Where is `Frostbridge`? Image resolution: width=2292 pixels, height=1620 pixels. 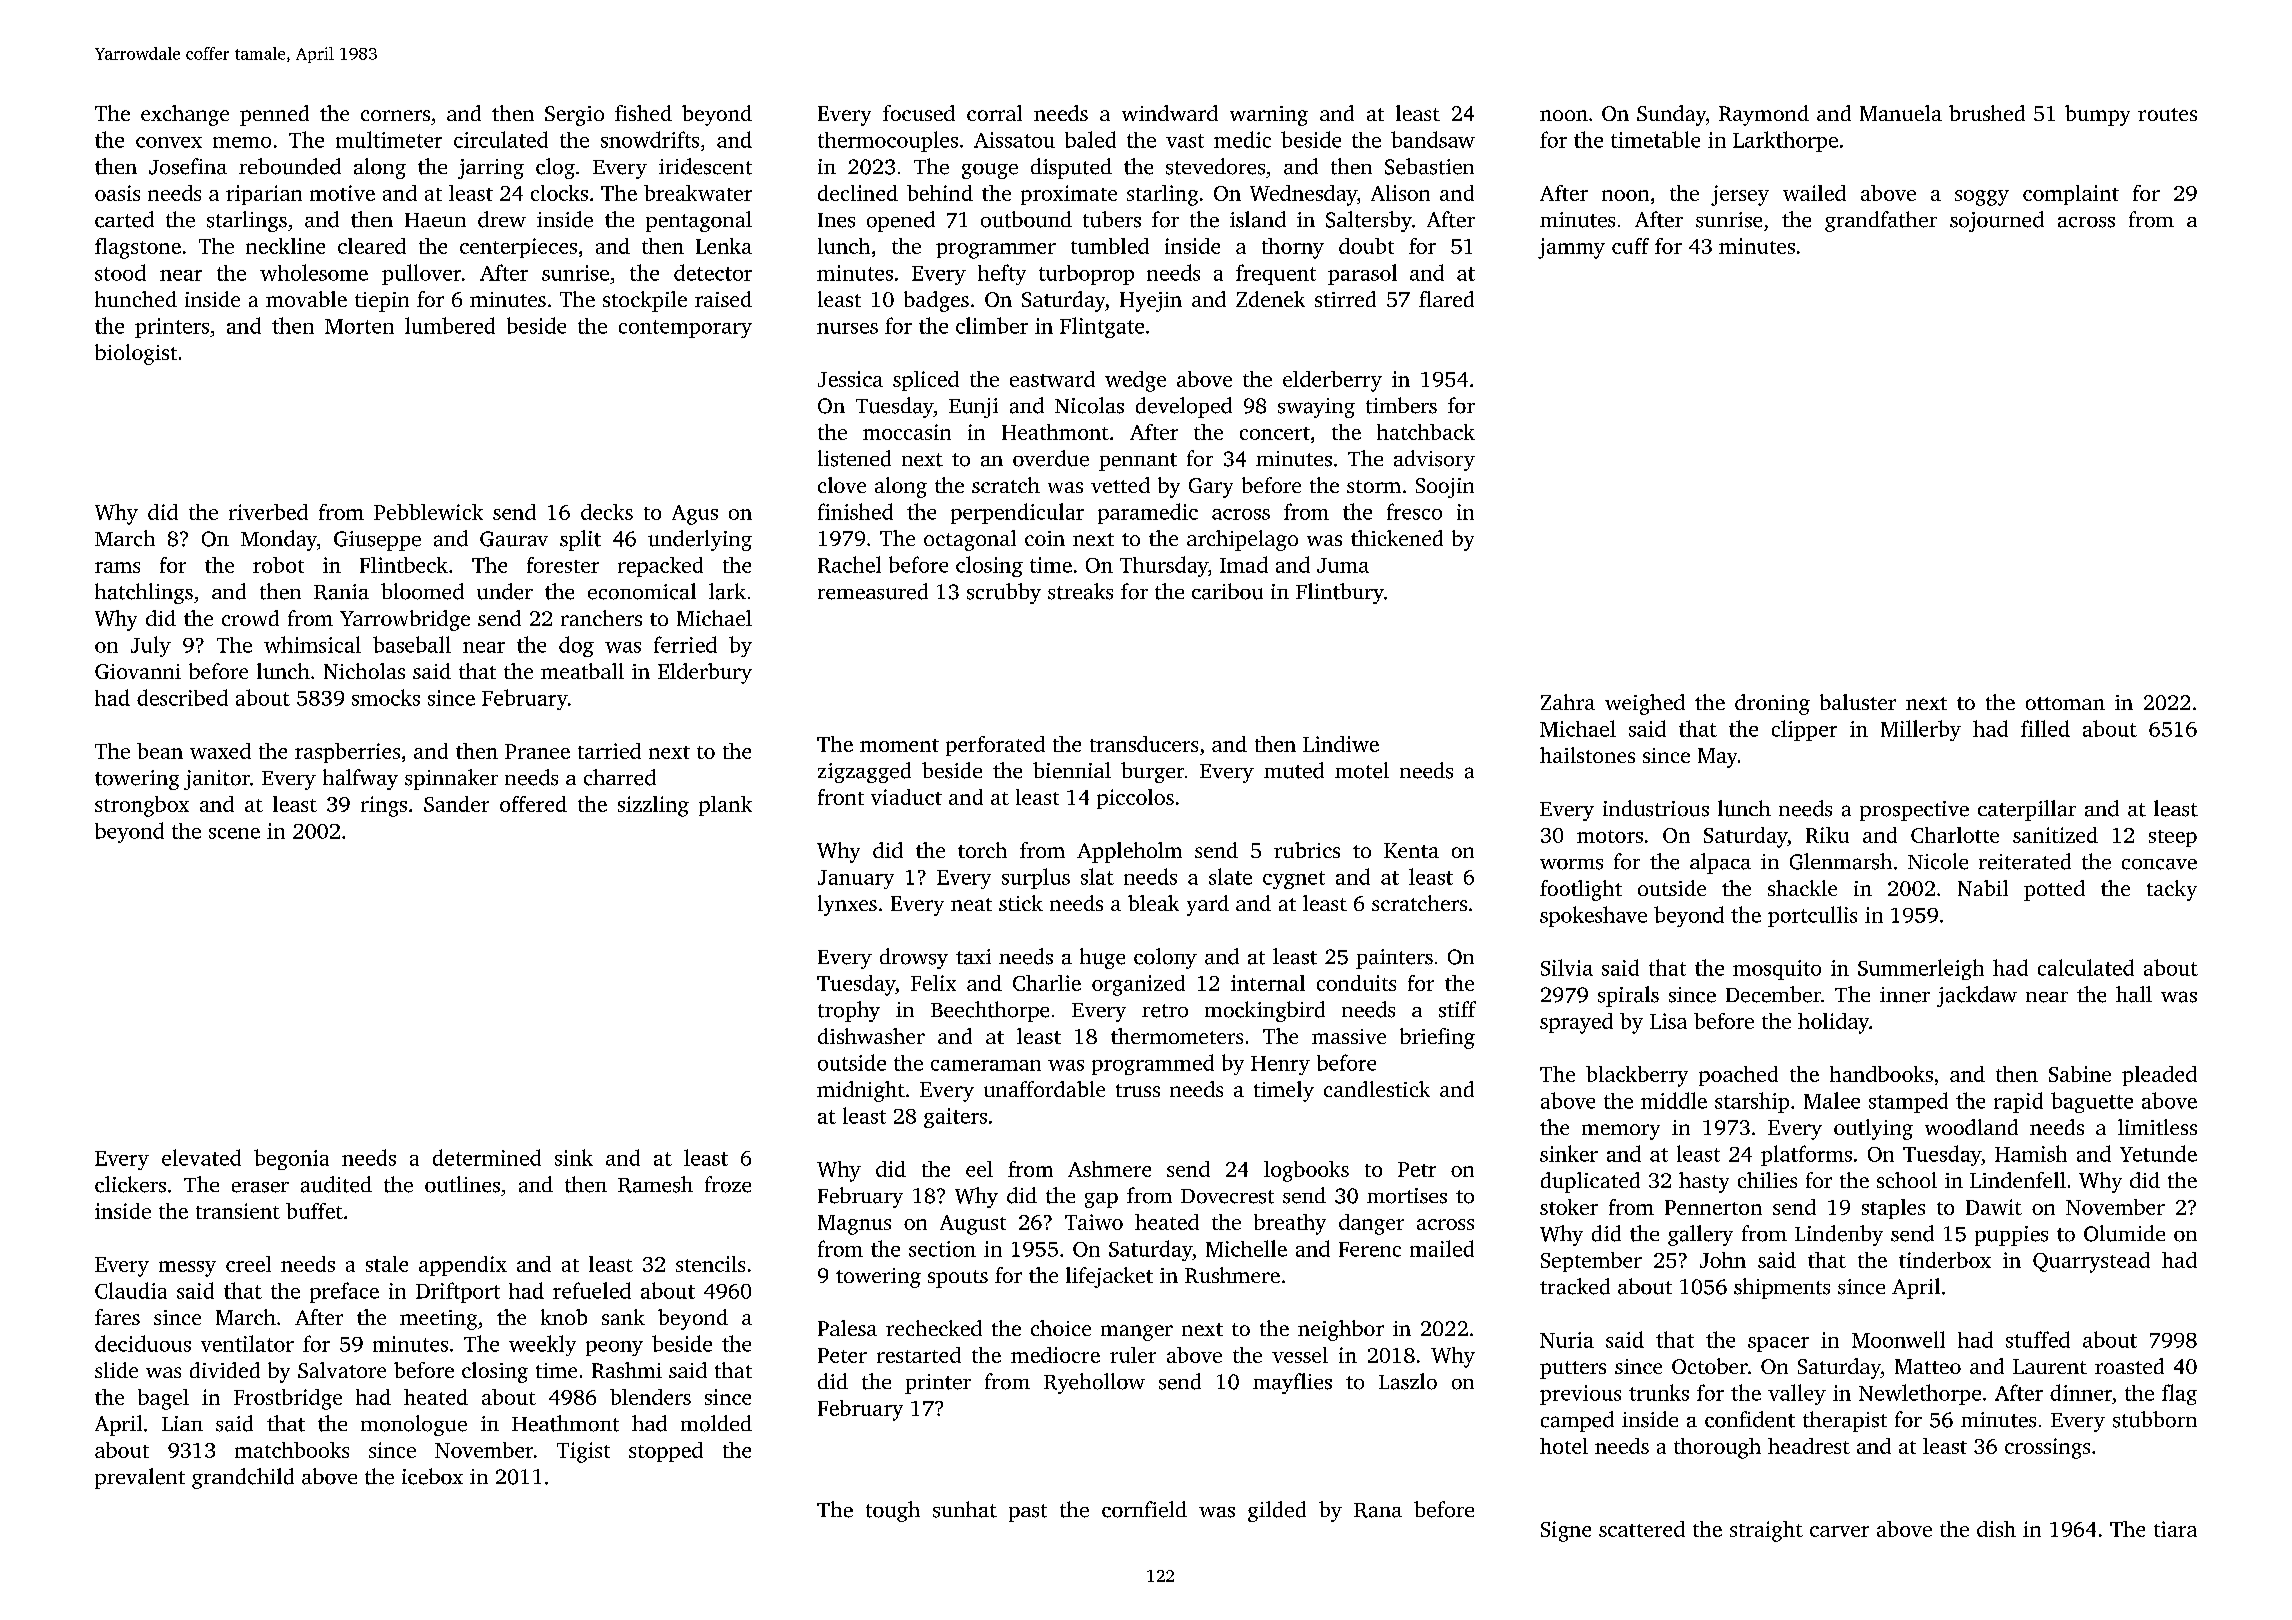
Frostbridge is located at coordinates (288, 1399).
